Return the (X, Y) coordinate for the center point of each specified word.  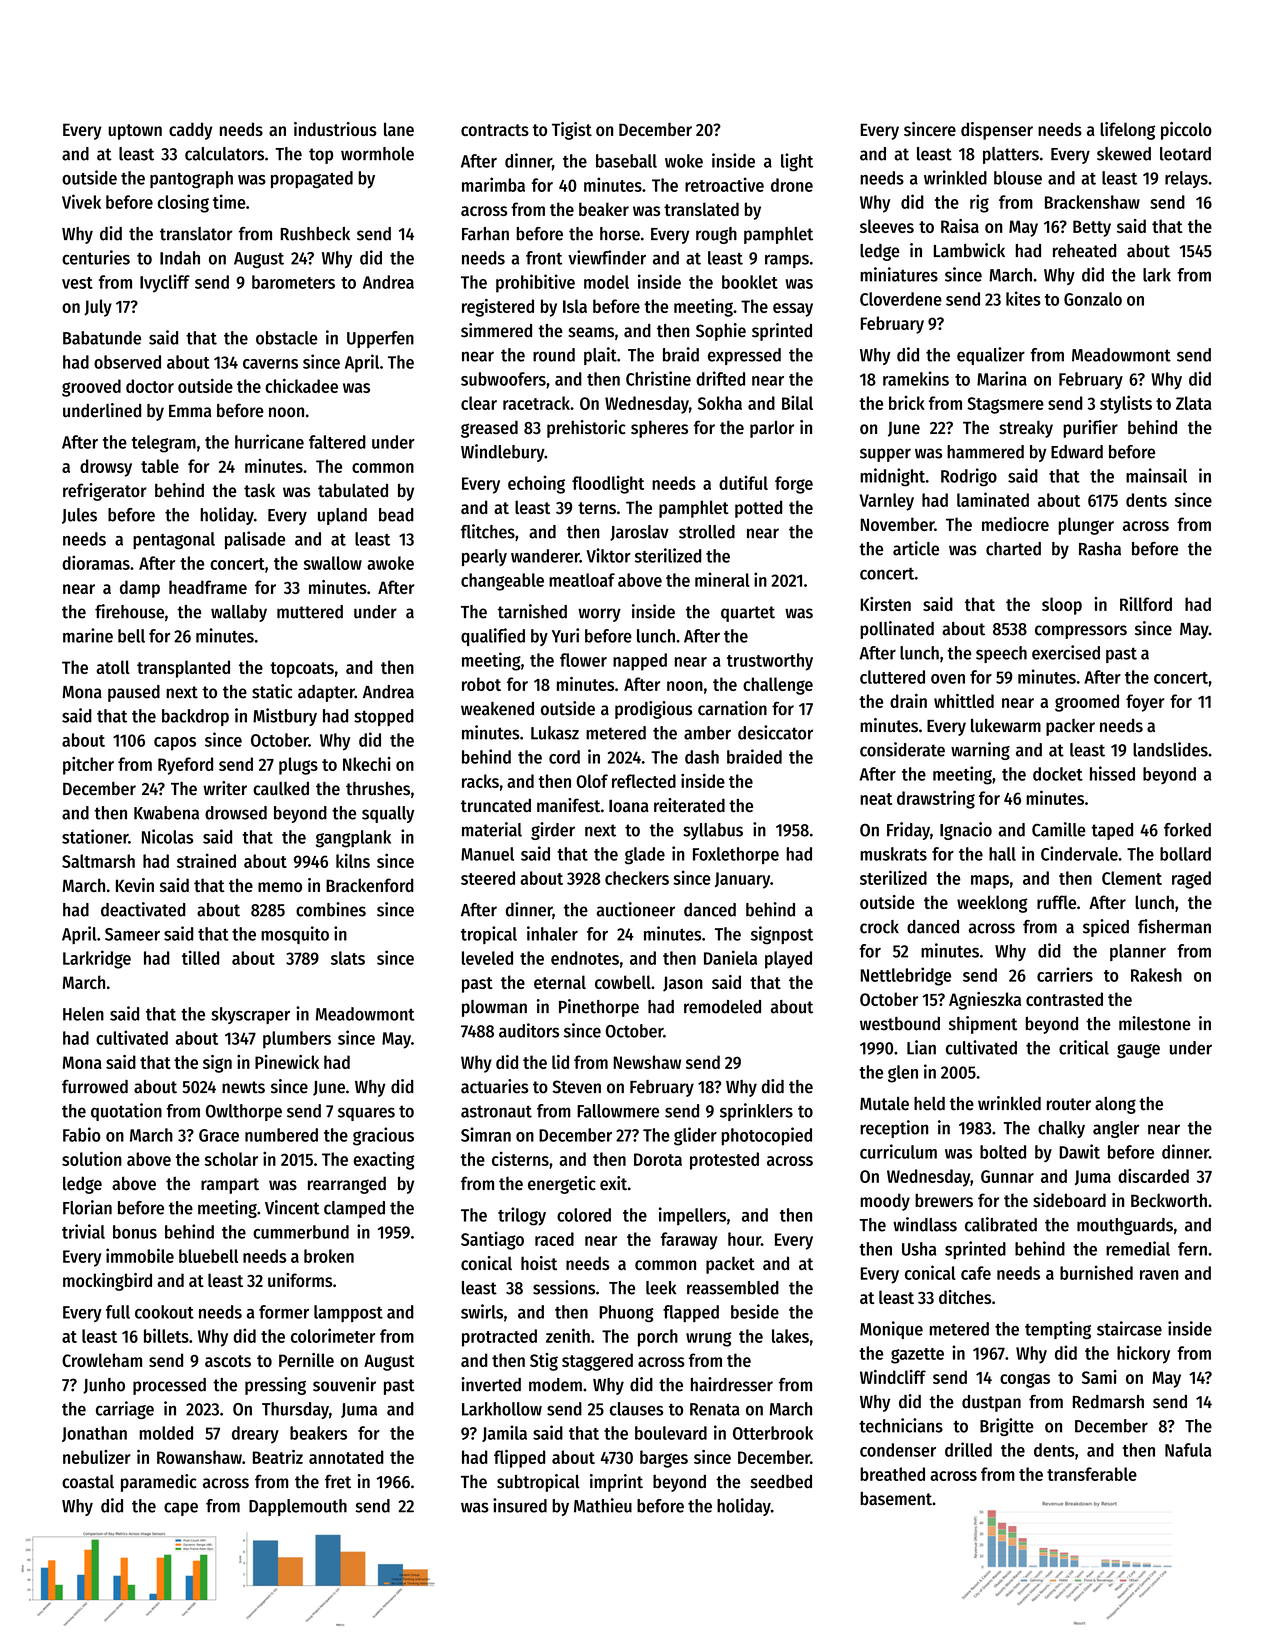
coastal (88, 1482)
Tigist (572, 131)
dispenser (997, 131)
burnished (1096, 1272)
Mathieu (603, 1505)
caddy (191, 131)
